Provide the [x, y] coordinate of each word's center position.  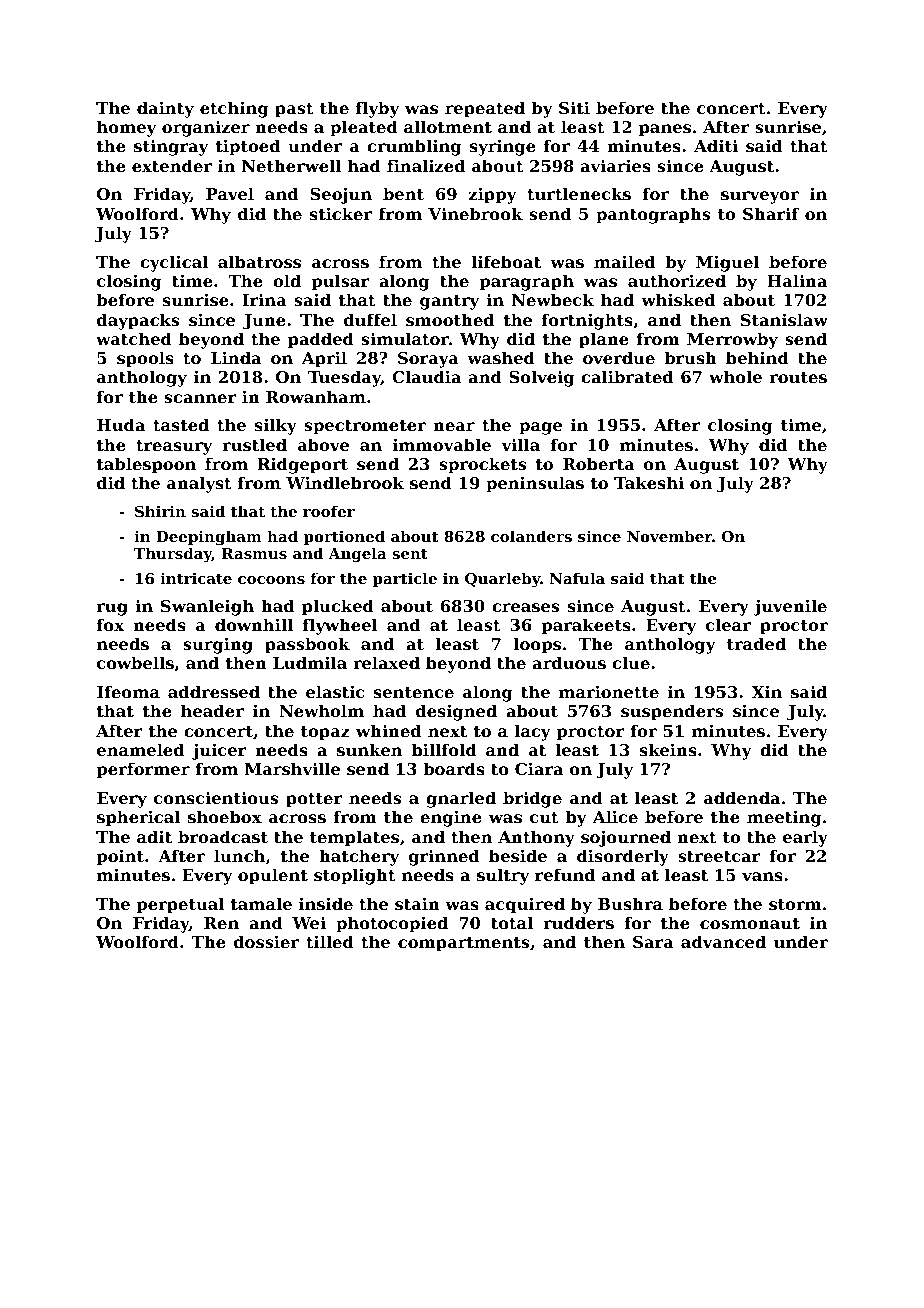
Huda [121, 424]
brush [690, 357]
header [212, 710]
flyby [377, 109]
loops [537, 645]
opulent [273, 876]
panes [665, 130]
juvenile [790, 607]
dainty [165, 109]
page [540, 428]
